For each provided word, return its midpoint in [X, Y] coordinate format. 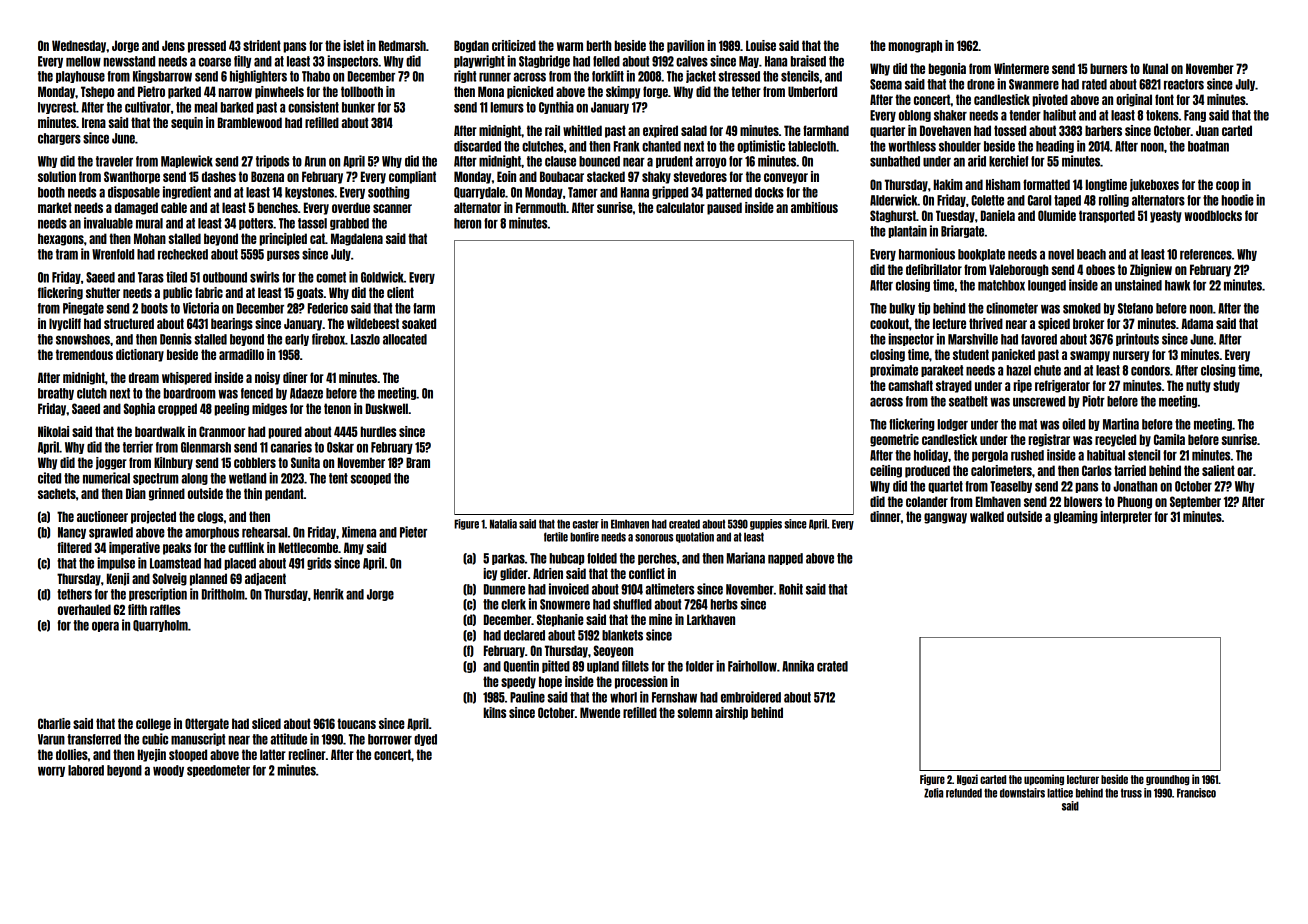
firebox [328, 339]
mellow [83, 61]
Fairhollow [752, 666]
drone [981, 84]
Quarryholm [160, 626]
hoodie [1237, 200]
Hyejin [152, 755]
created [684, 524]
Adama [1197, 323]
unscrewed [1039, 401]
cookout [889, 323]
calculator [680, 207]
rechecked [183, 254]
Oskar [340, 447]
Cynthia [556, 107]
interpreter [1126, 517]
